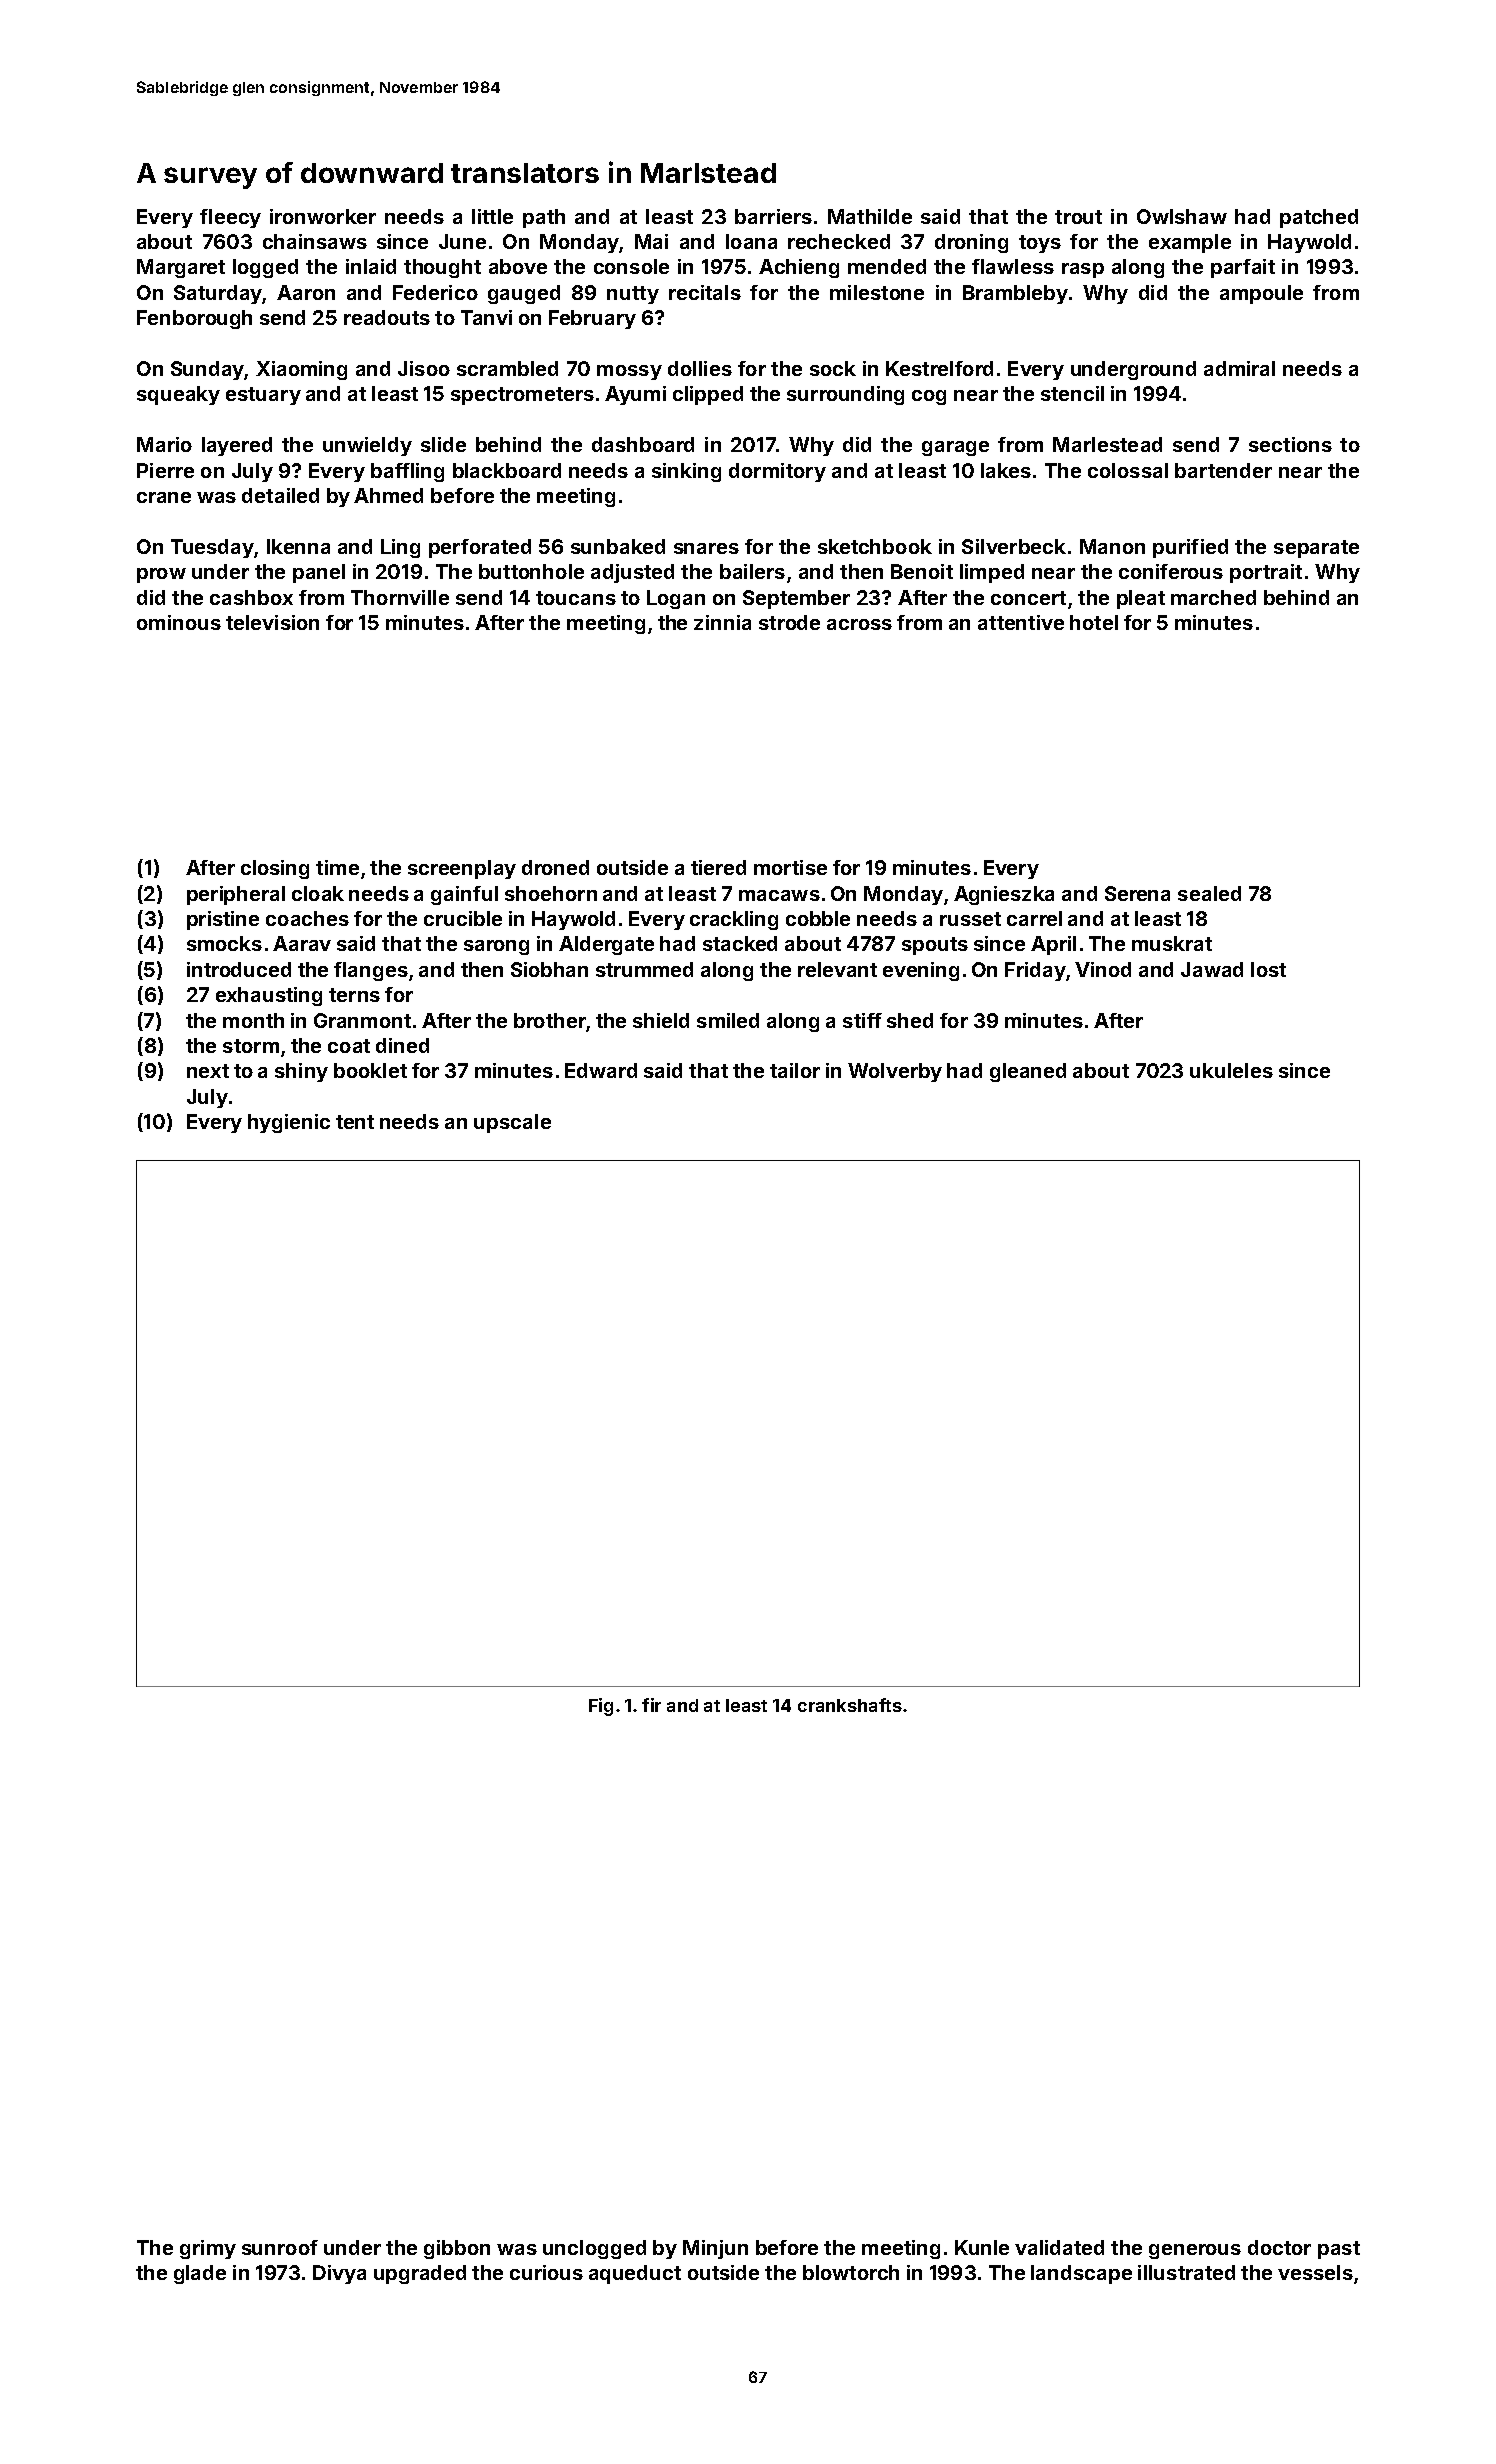 The image size is (1496, 2464). Describe the element at coordinates (1290, 444) in the screenshot. I see `sections` at that location.
